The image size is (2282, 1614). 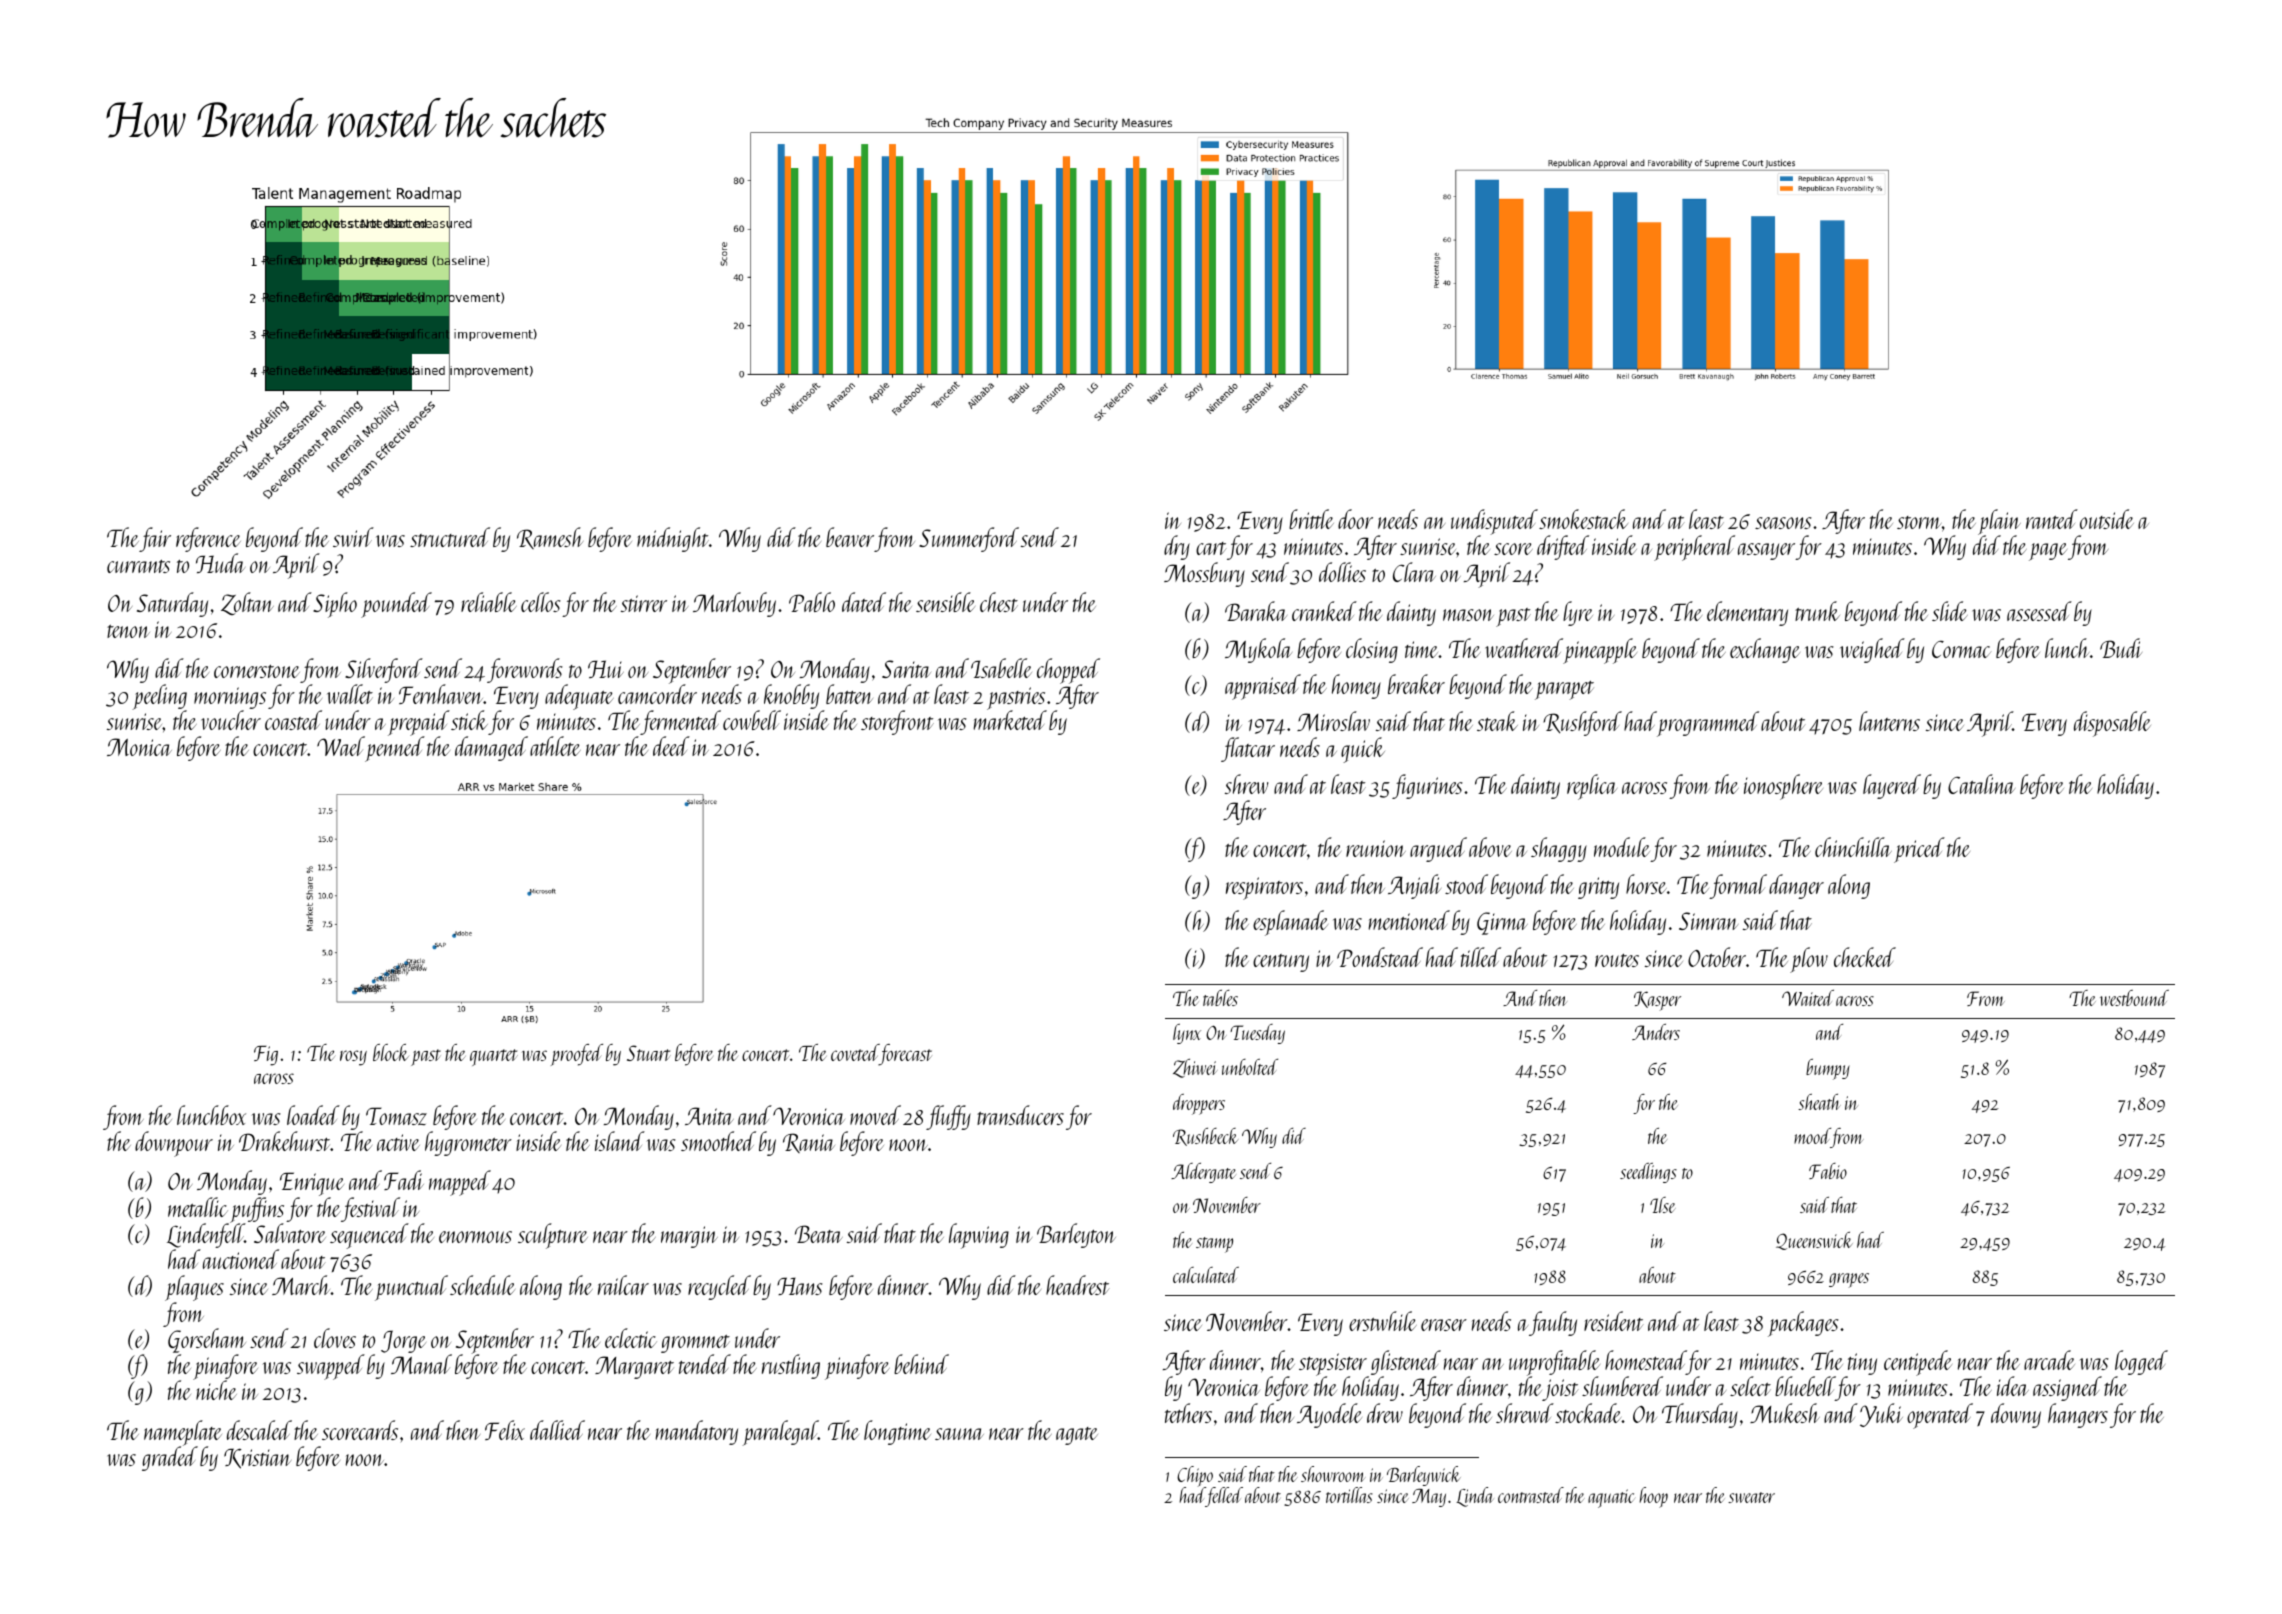 I want to click on trunk, so click(x=1817, y=611).
